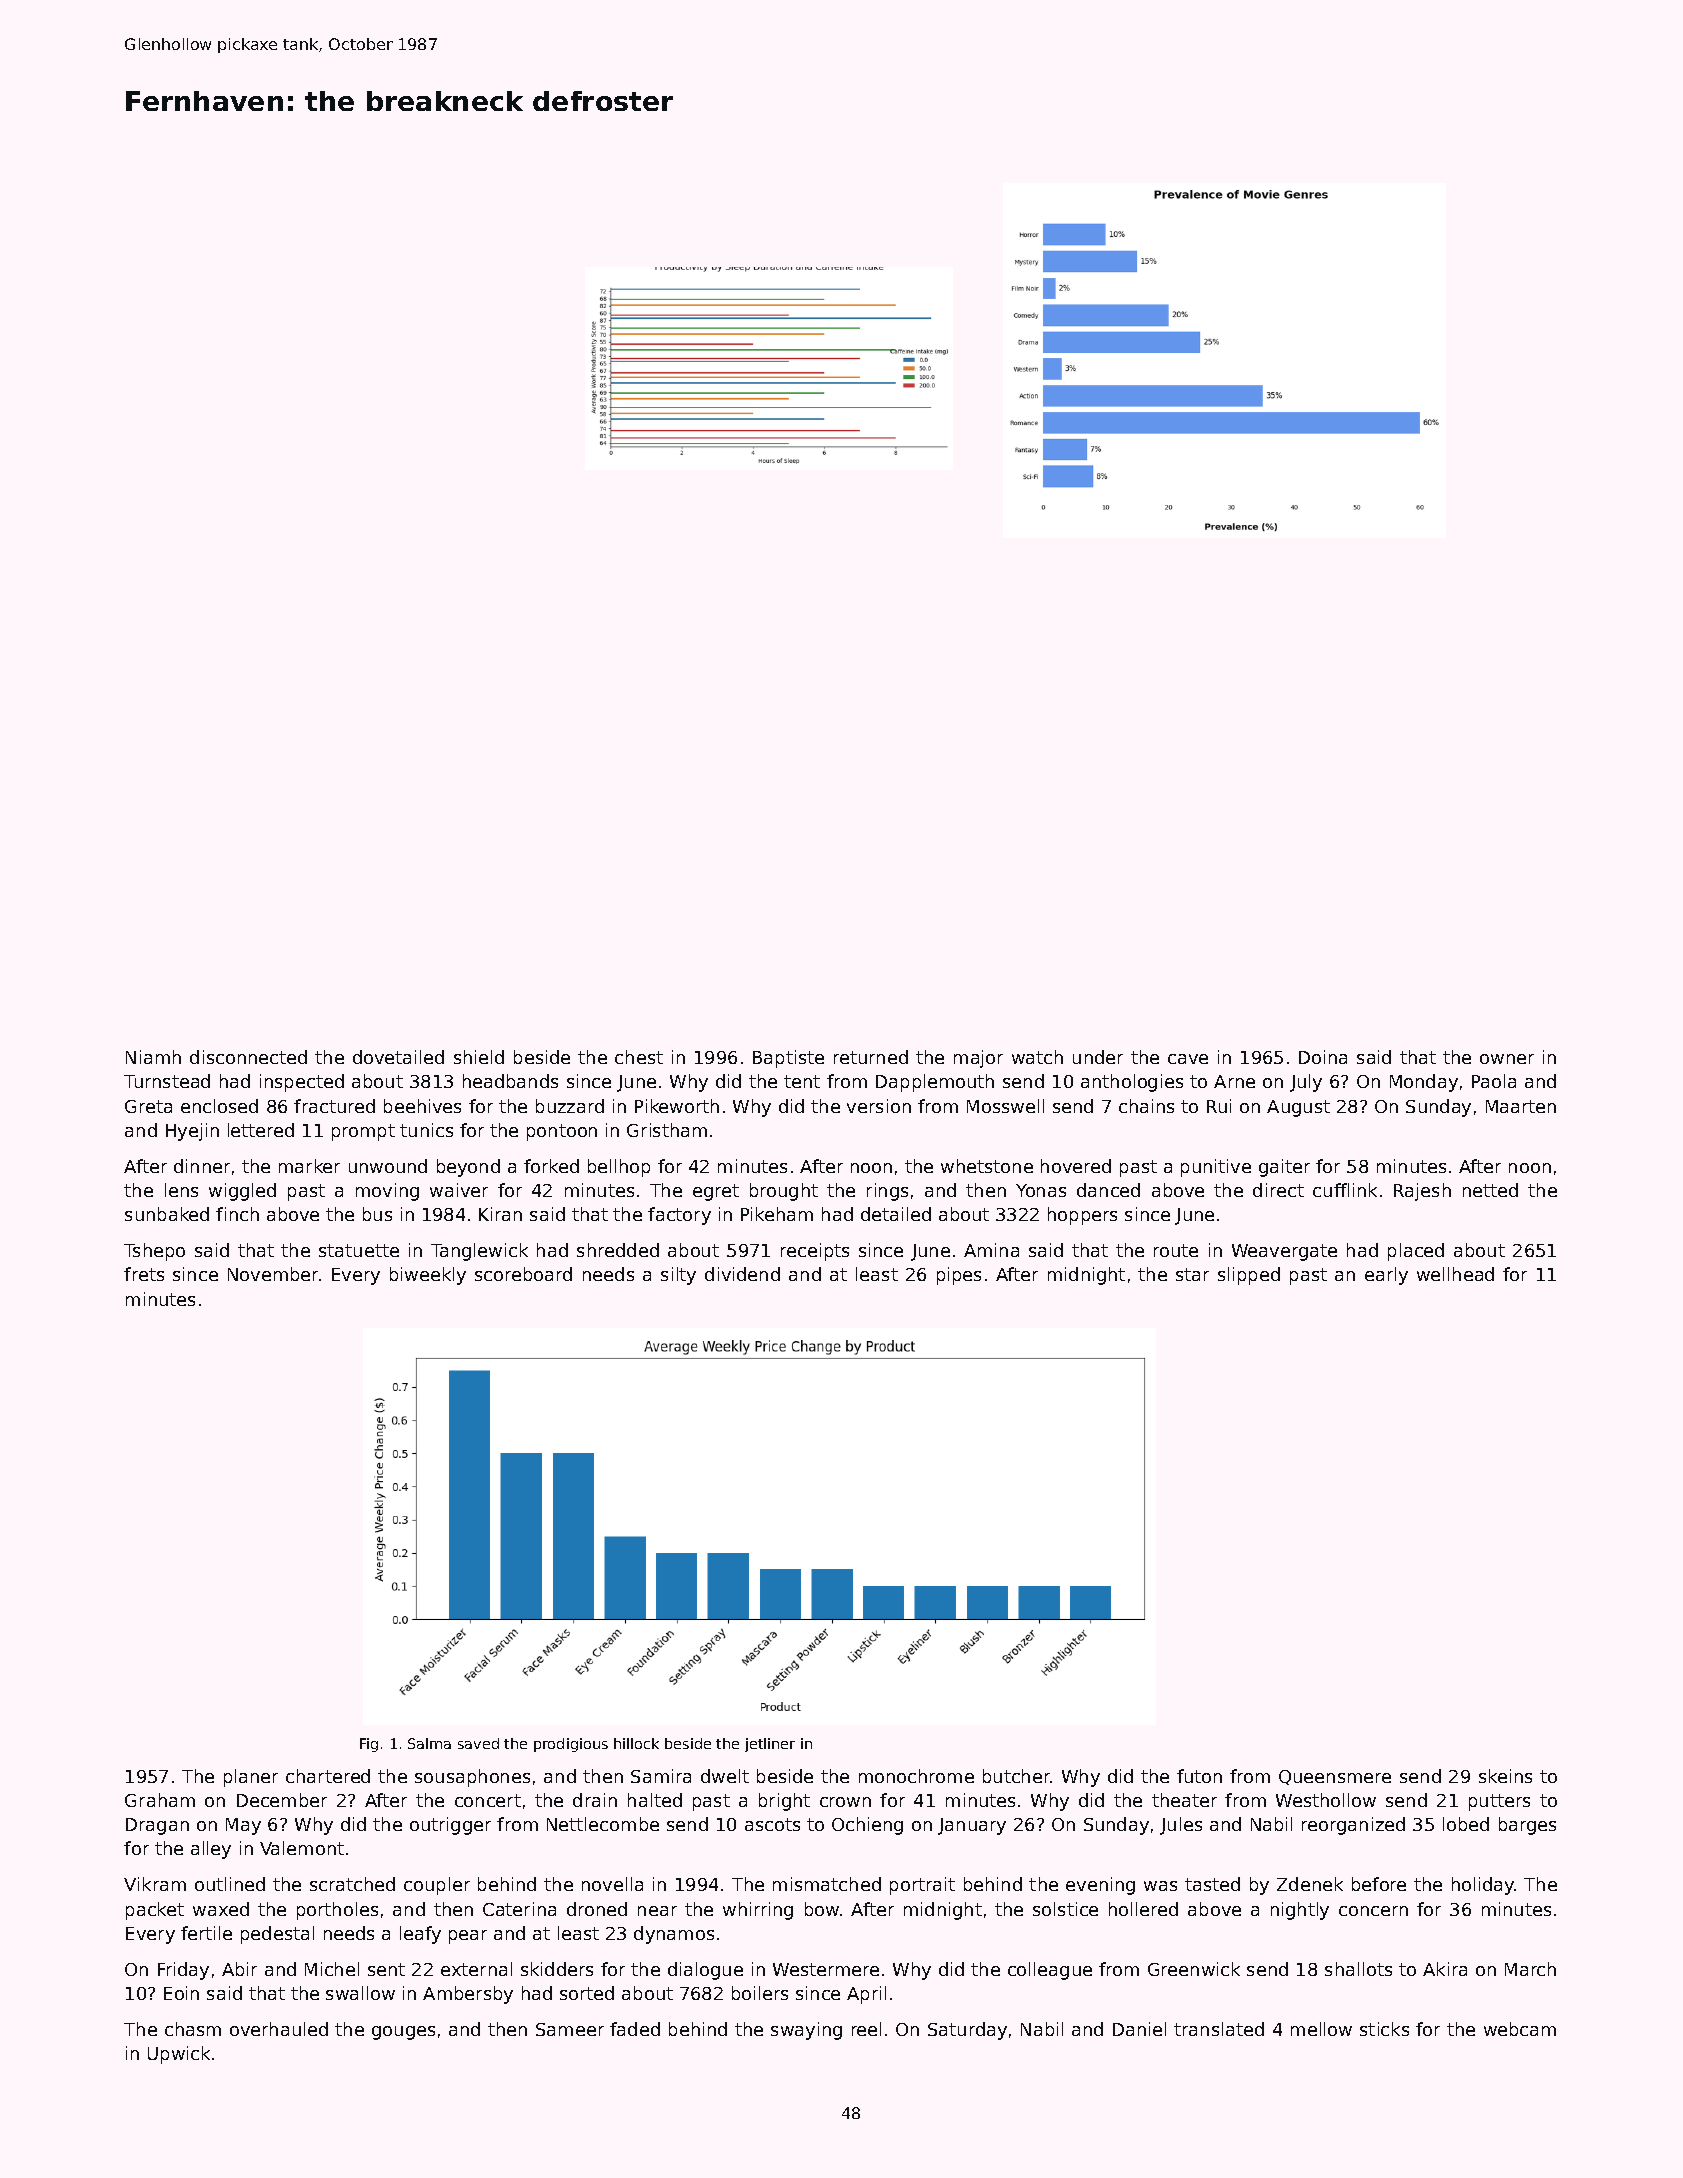  I want to click on Salma, so click(429, 1743).
